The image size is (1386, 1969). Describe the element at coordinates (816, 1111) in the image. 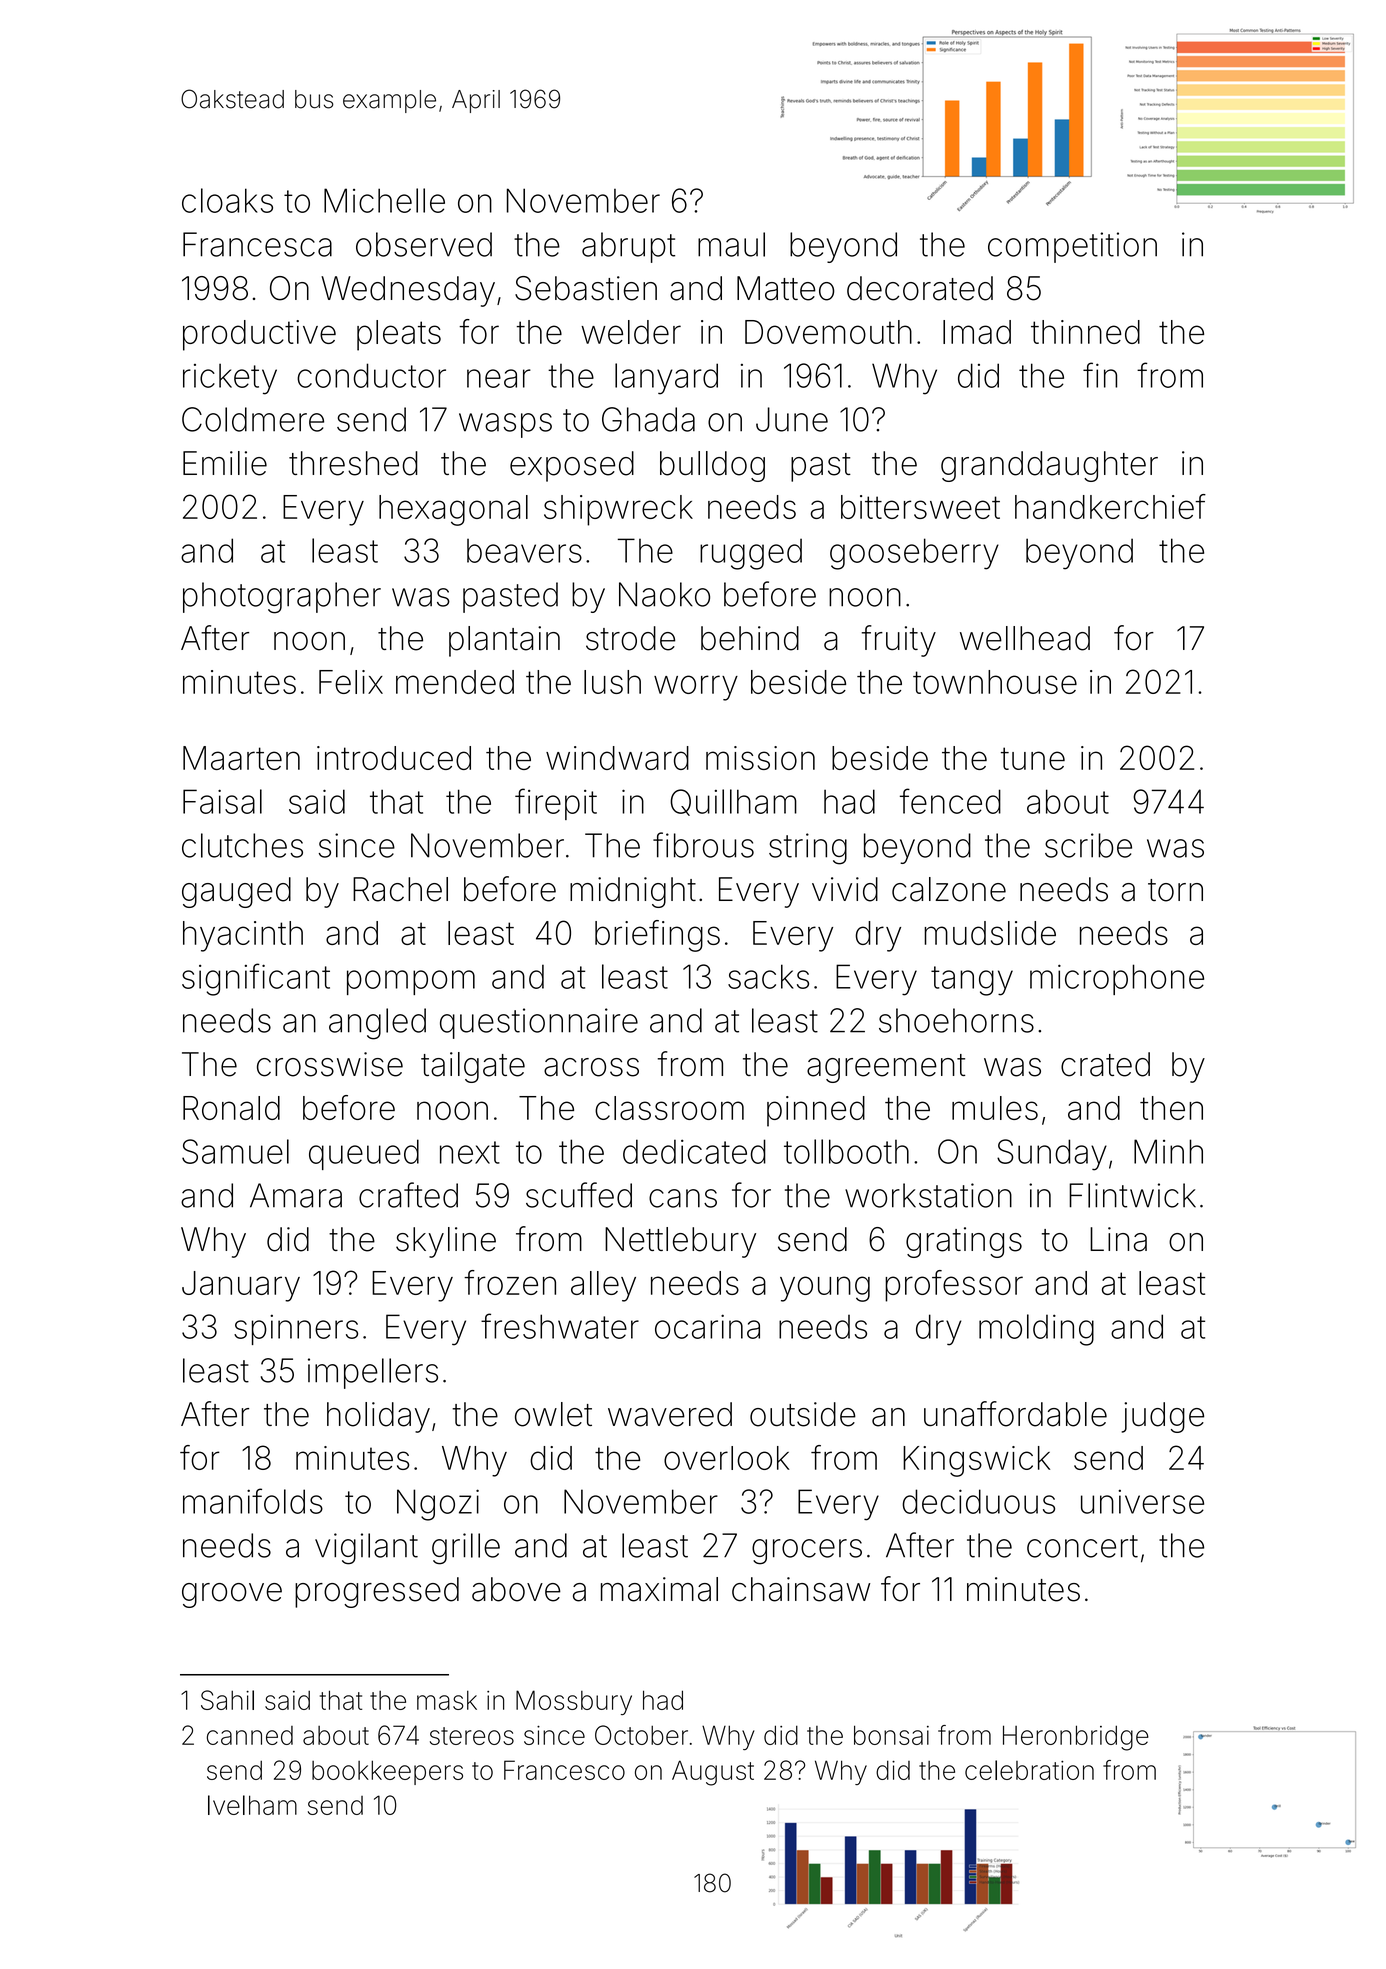

I see `pinned` at that location.
